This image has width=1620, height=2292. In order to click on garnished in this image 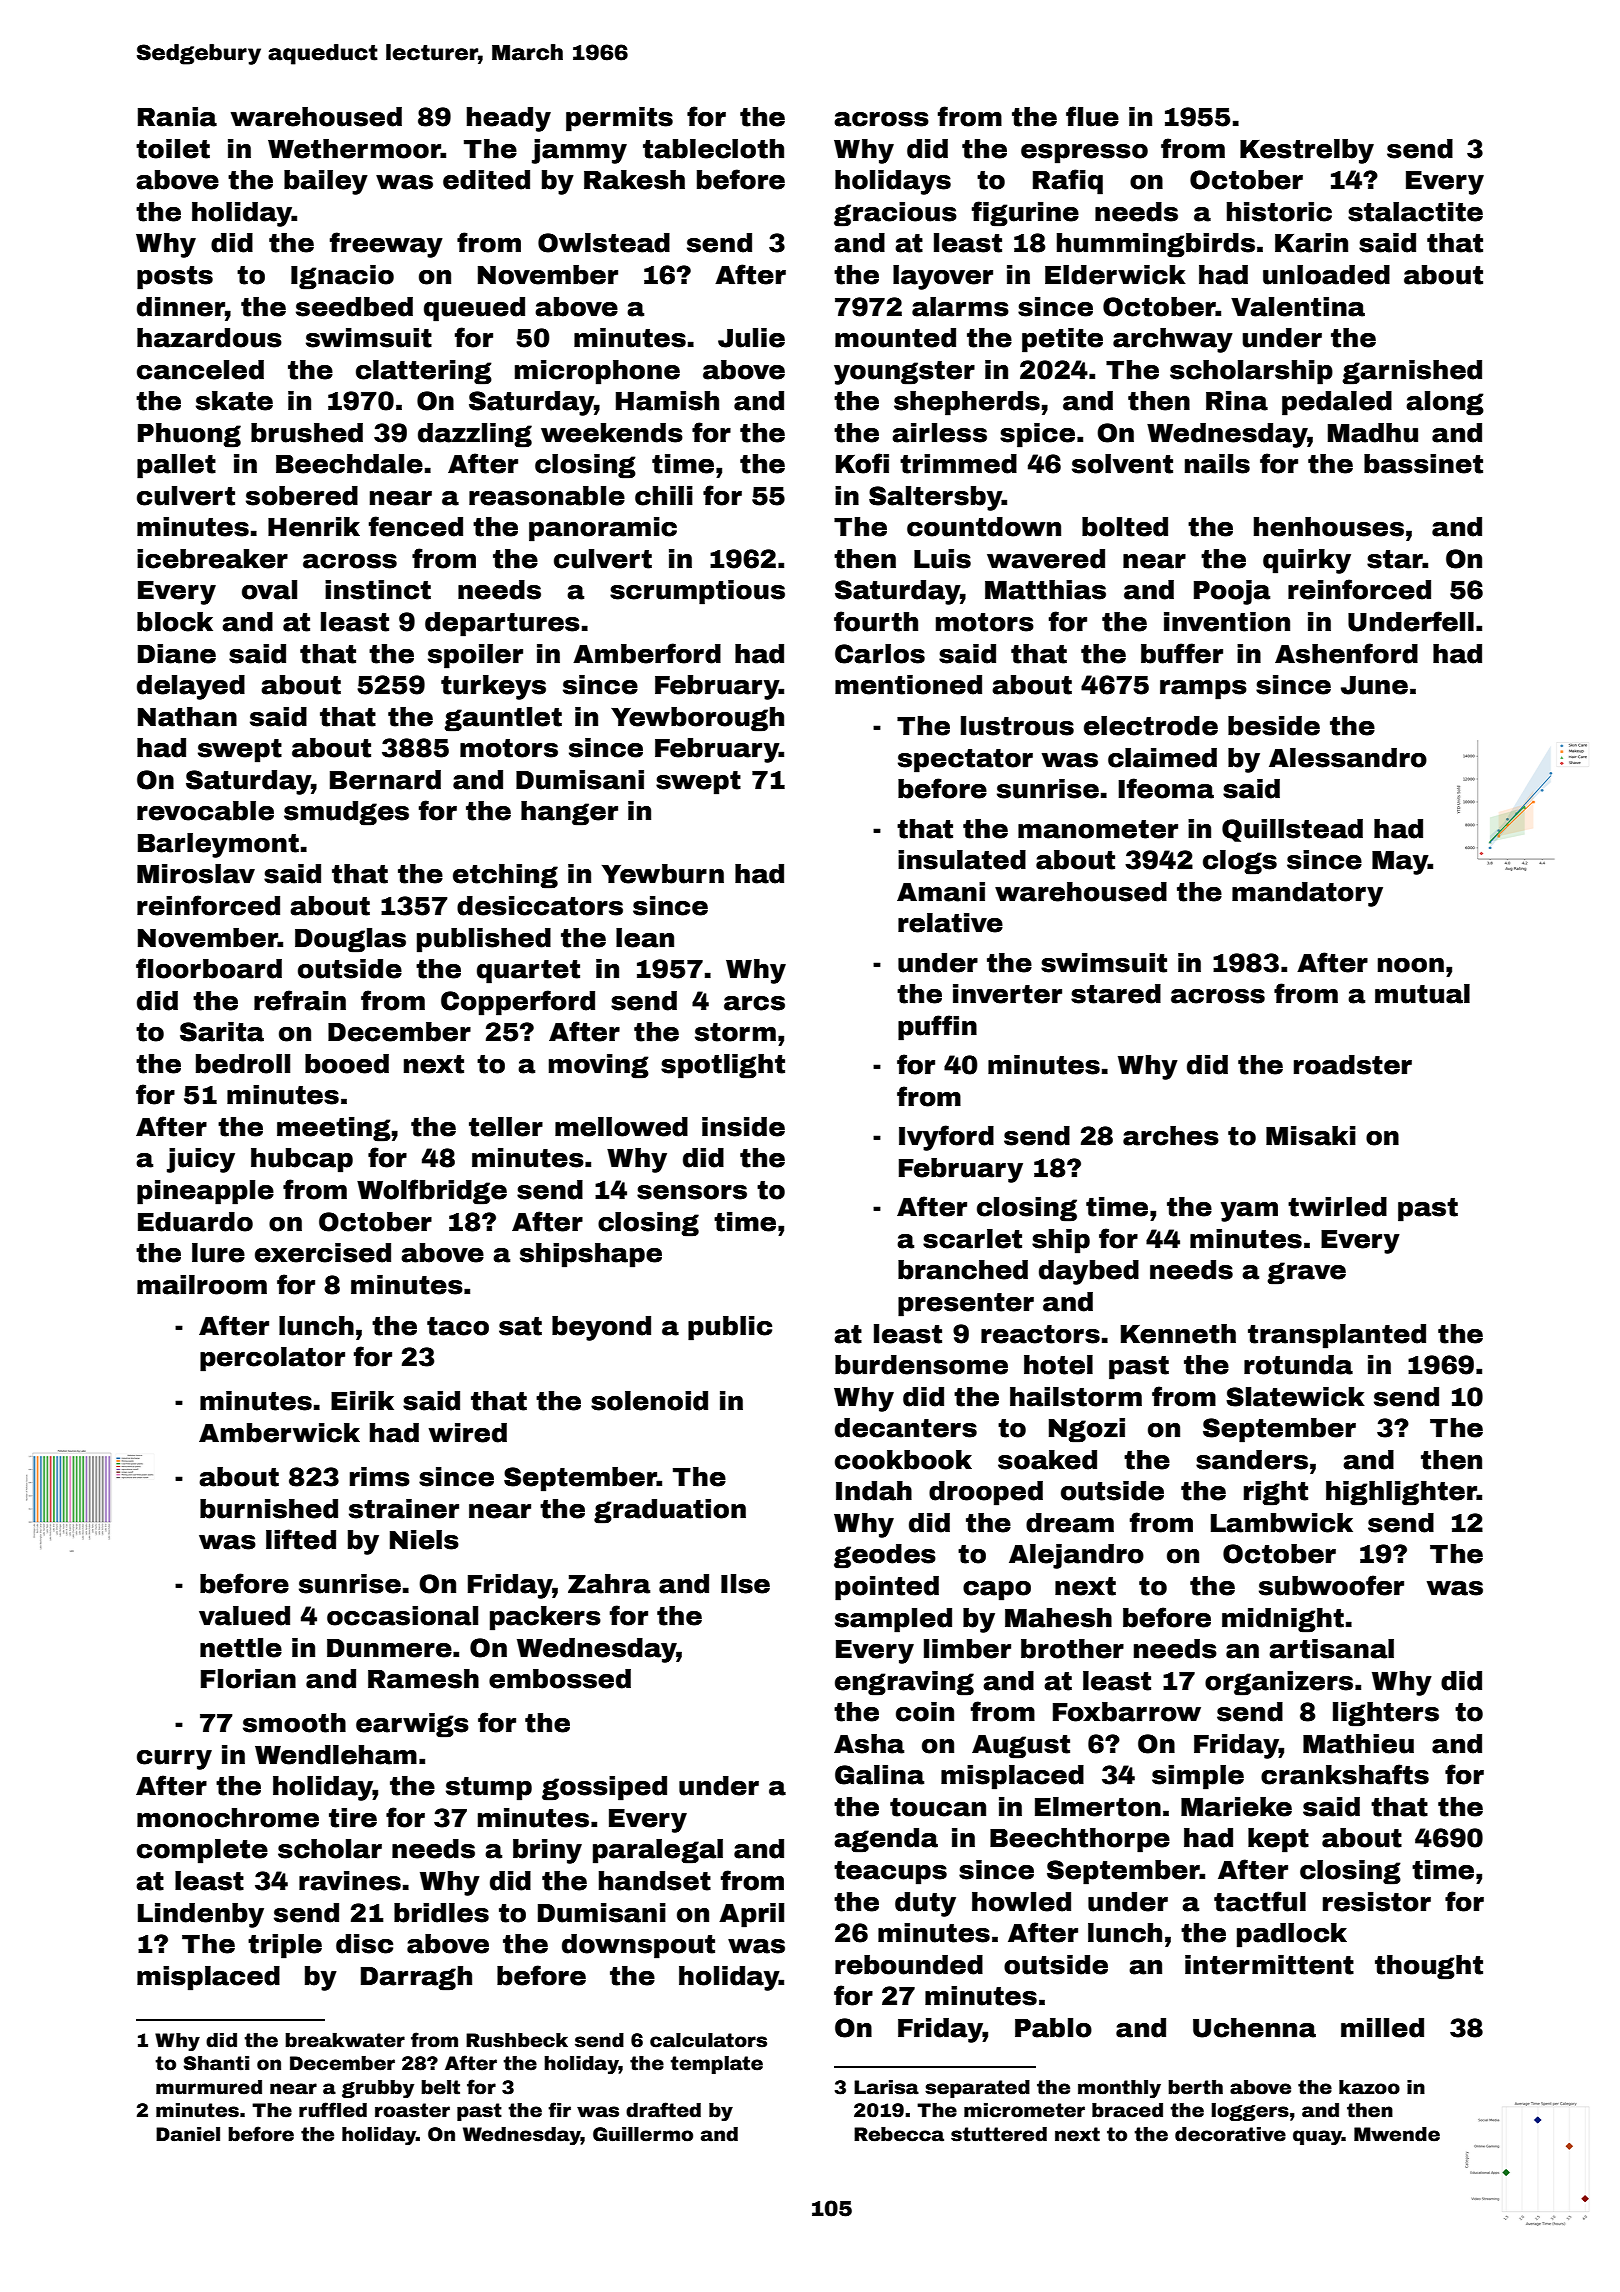, I will do `click(1412, 372)`.
